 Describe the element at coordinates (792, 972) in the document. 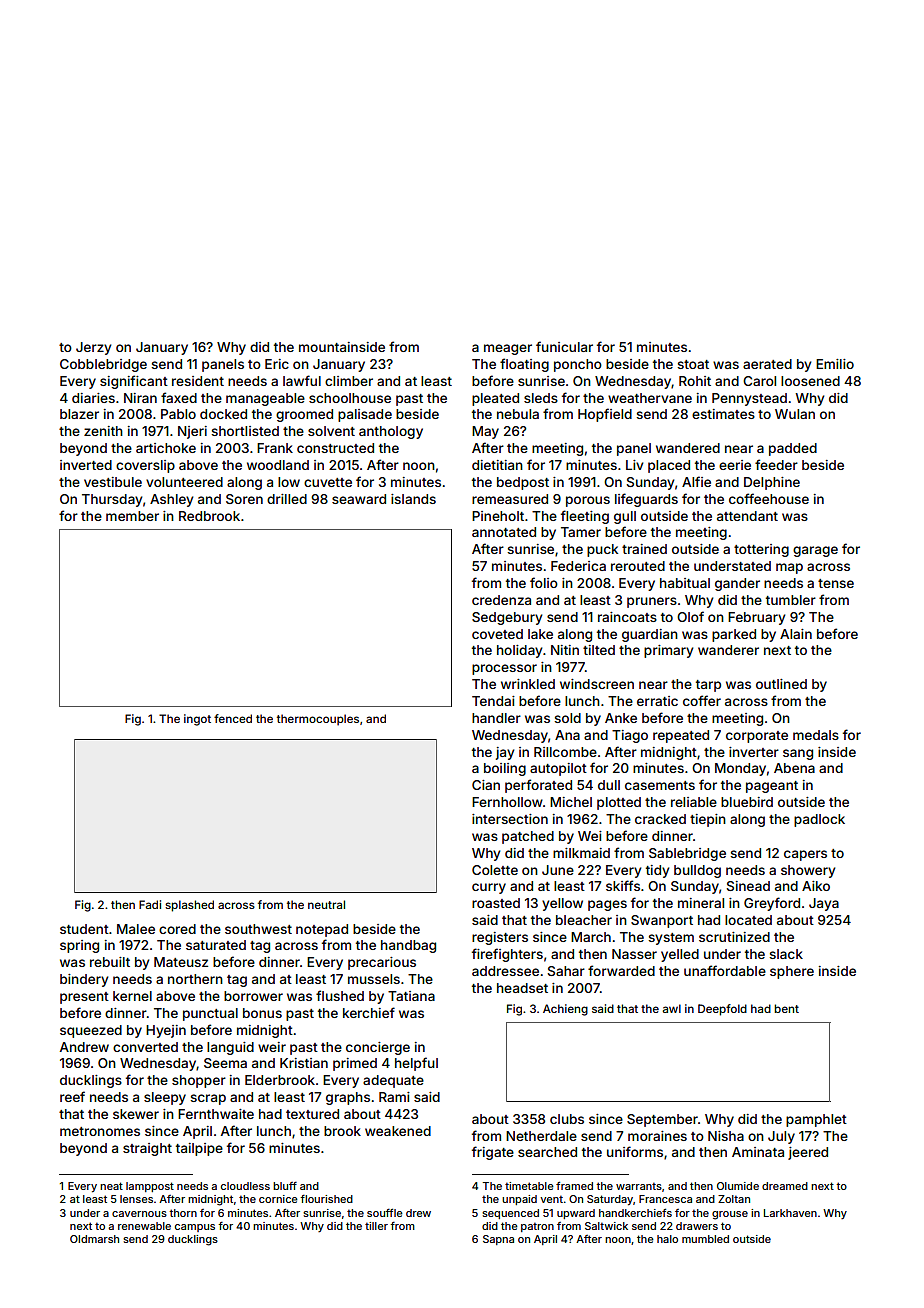

I see `sphere` at that location.
